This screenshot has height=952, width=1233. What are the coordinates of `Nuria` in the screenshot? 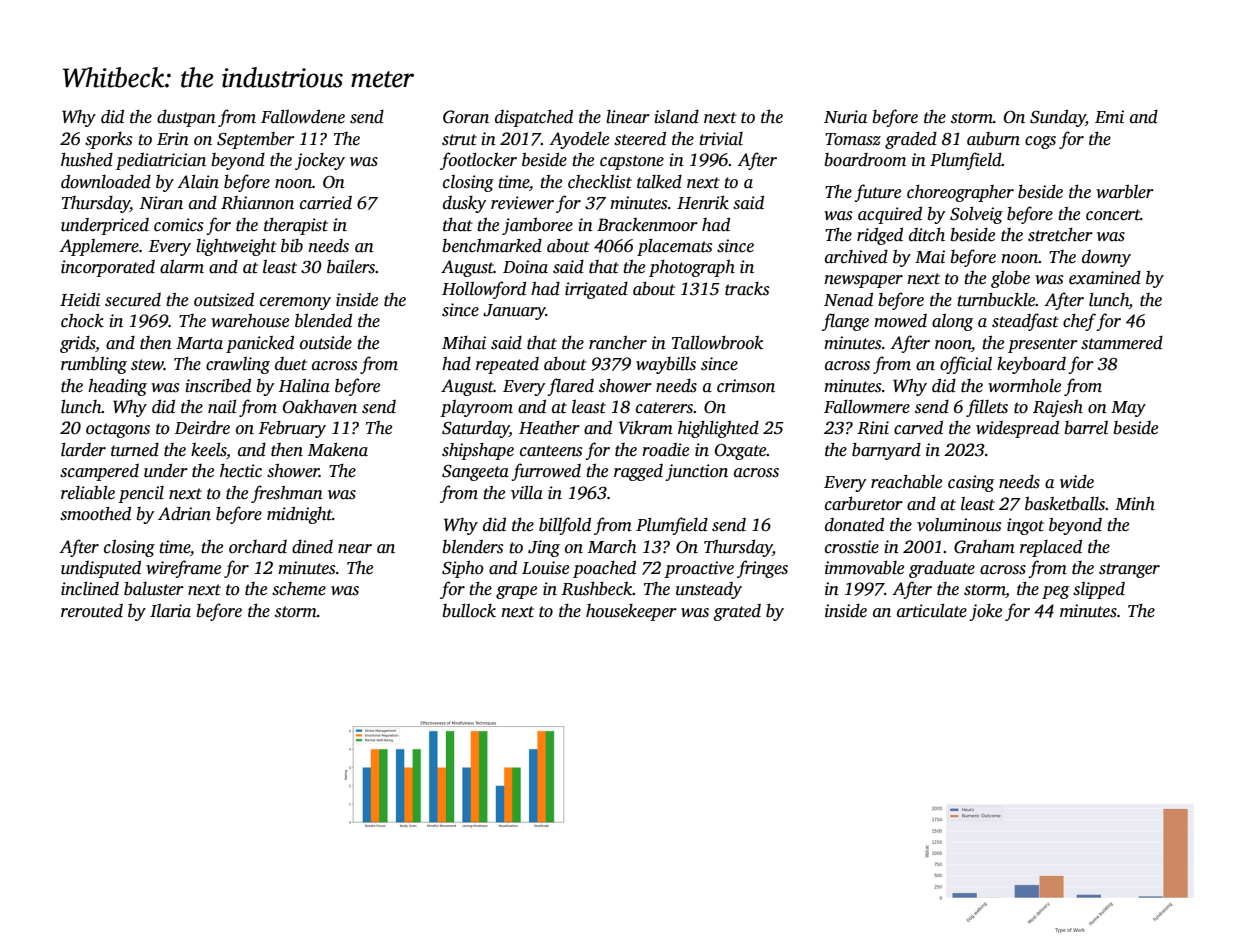 It's located at (845, 117).
